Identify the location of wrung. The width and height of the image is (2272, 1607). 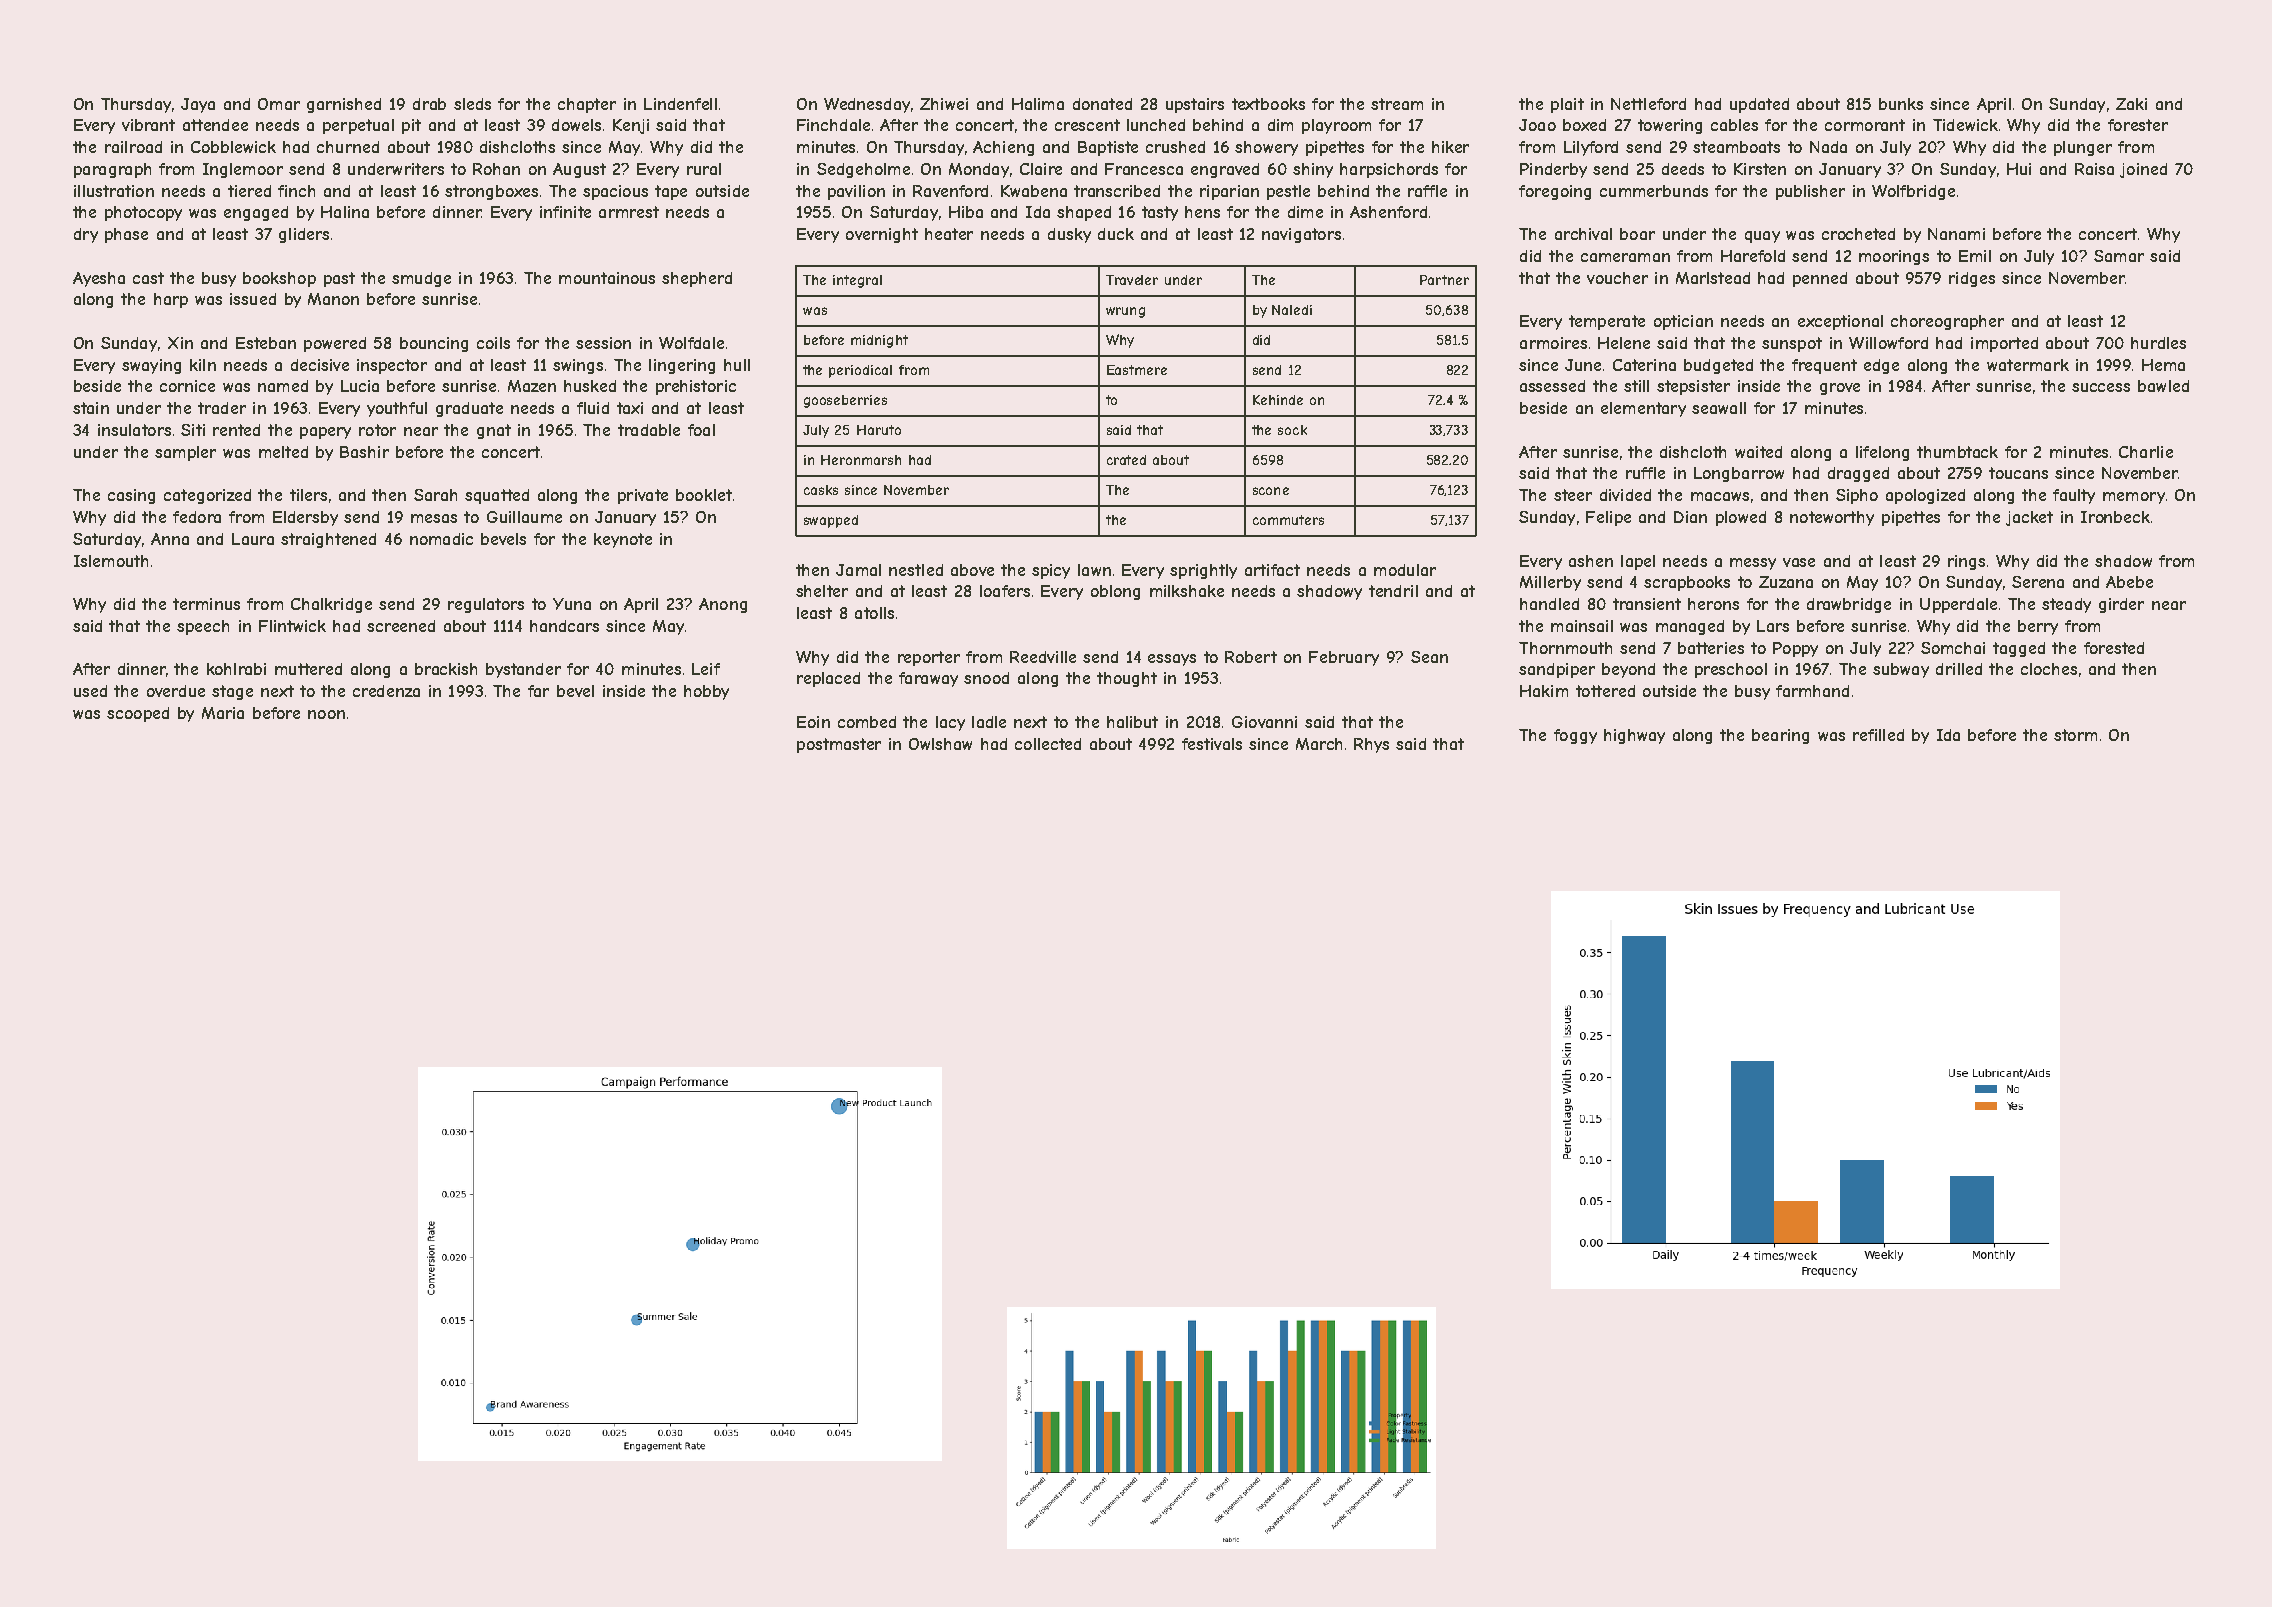
(1125, 312).
